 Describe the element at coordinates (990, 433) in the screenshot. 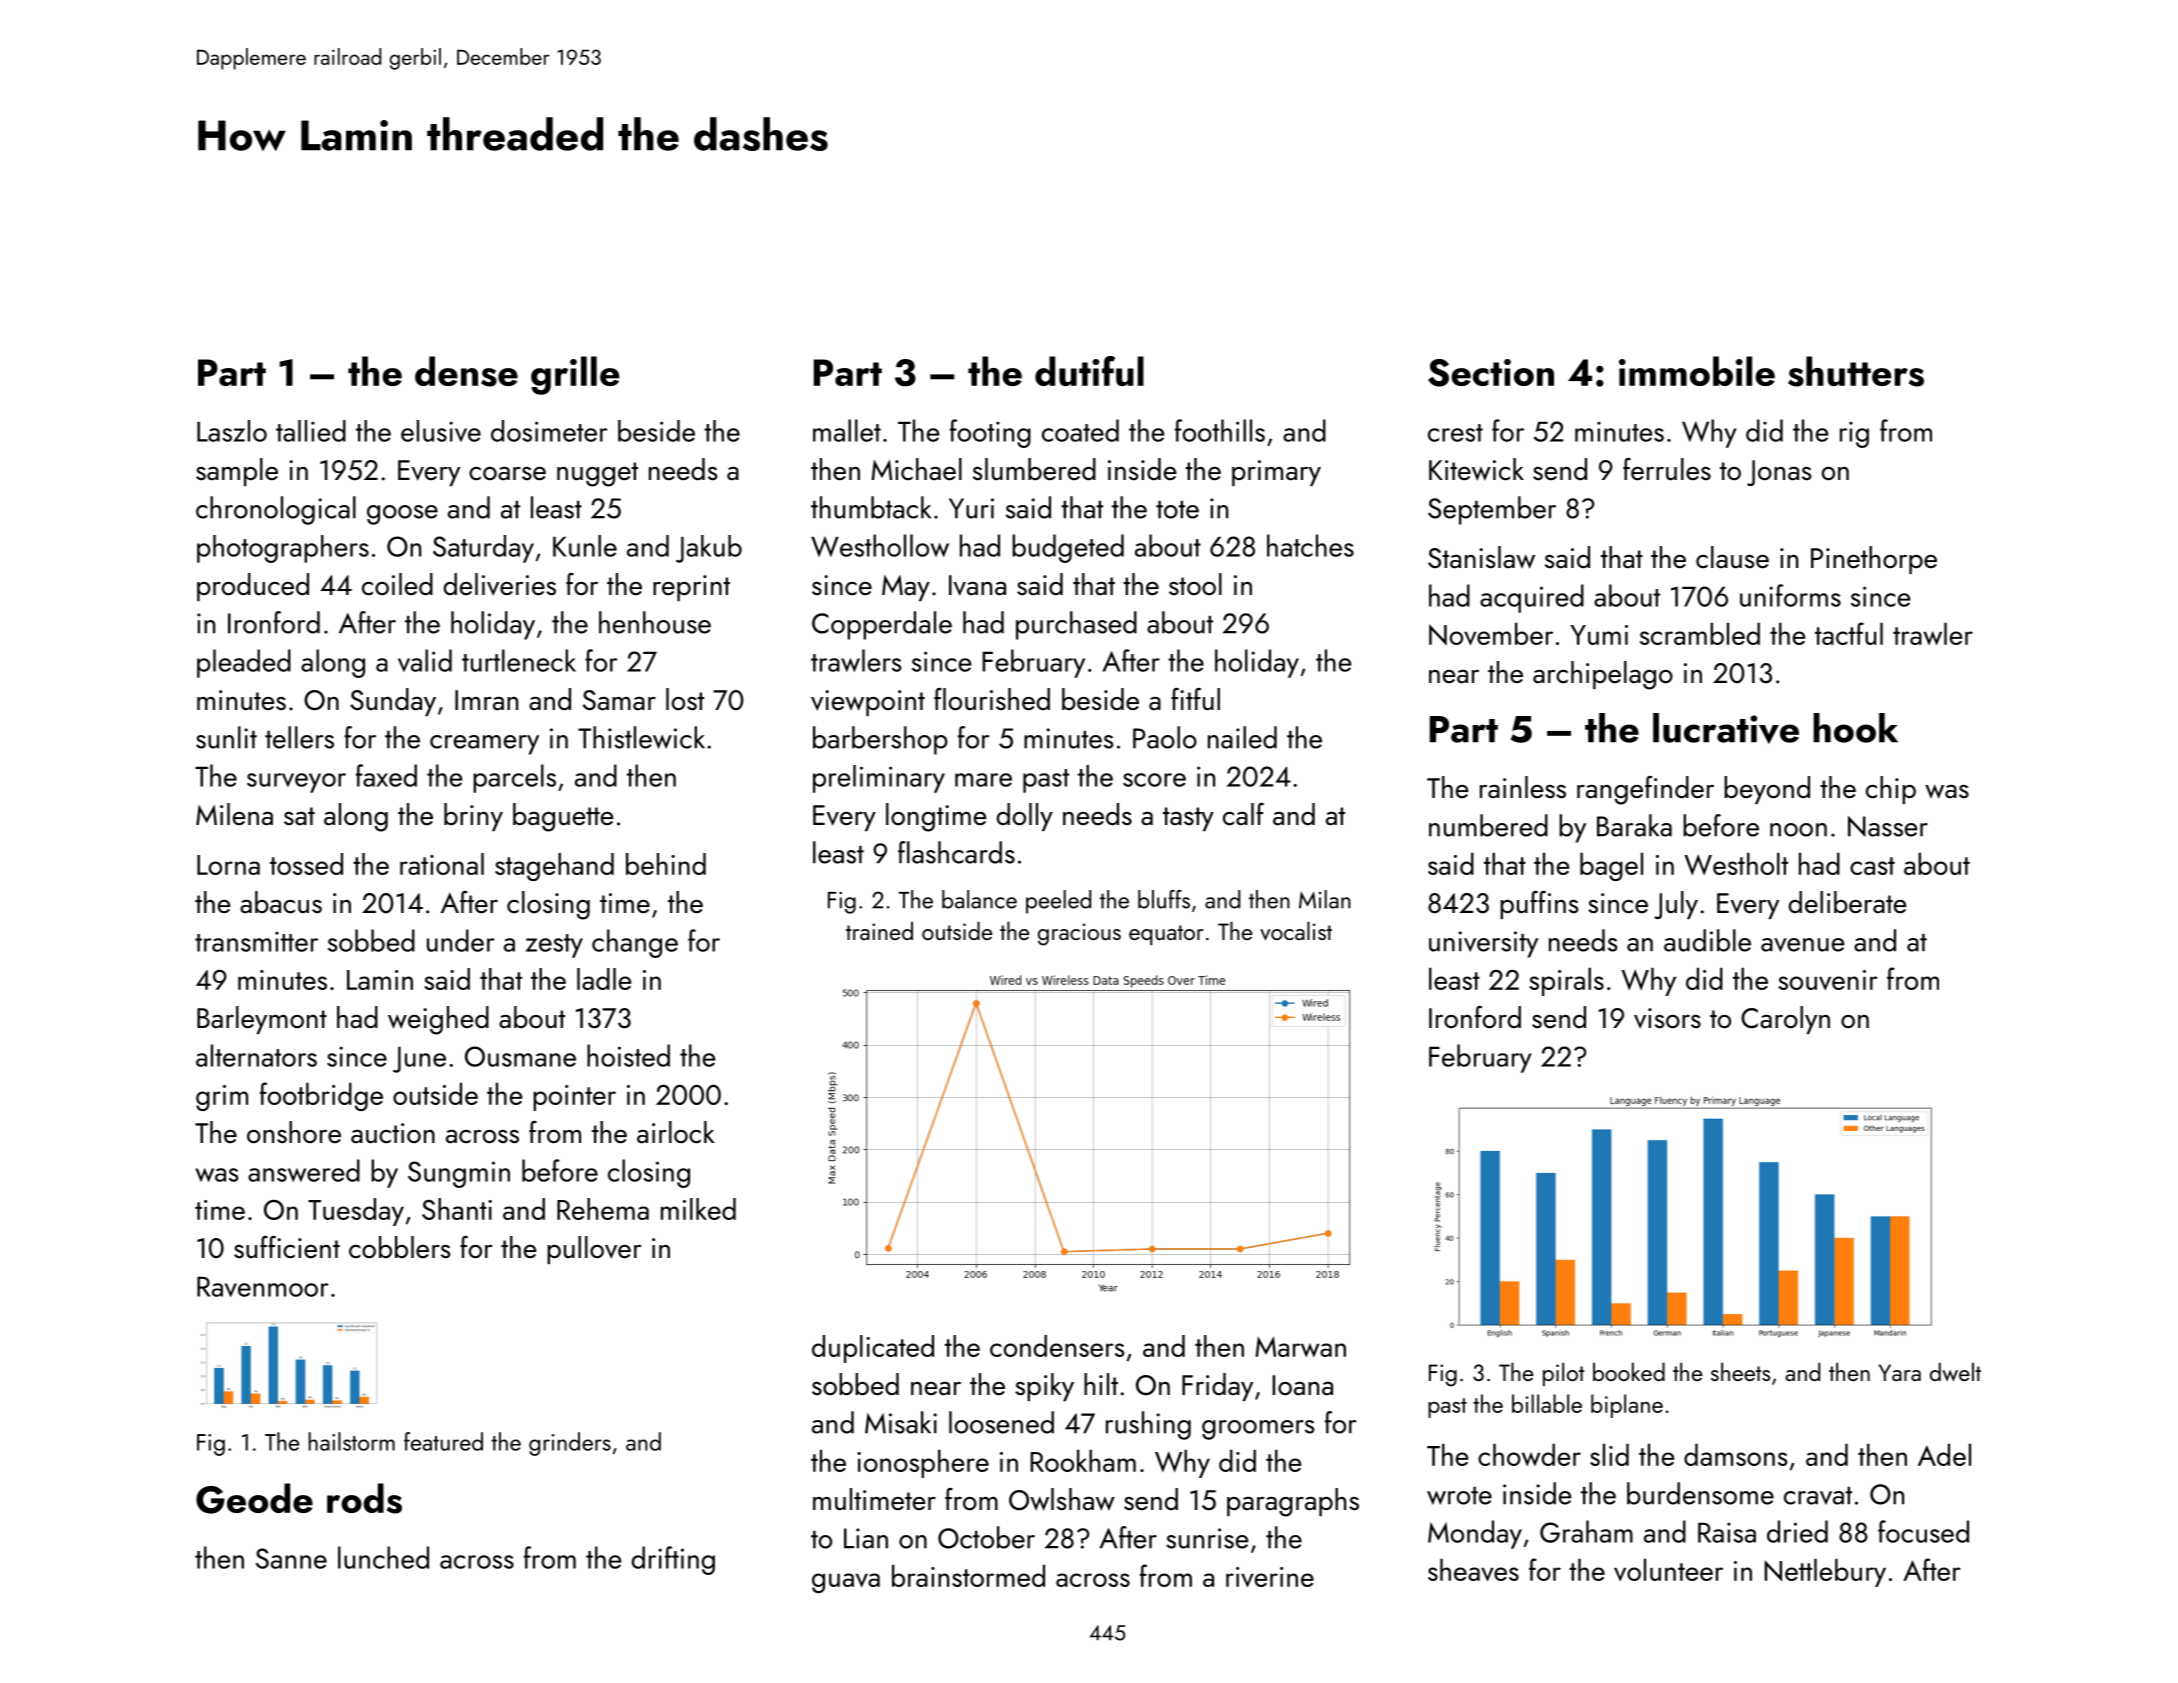

I see `footing` at that location.
